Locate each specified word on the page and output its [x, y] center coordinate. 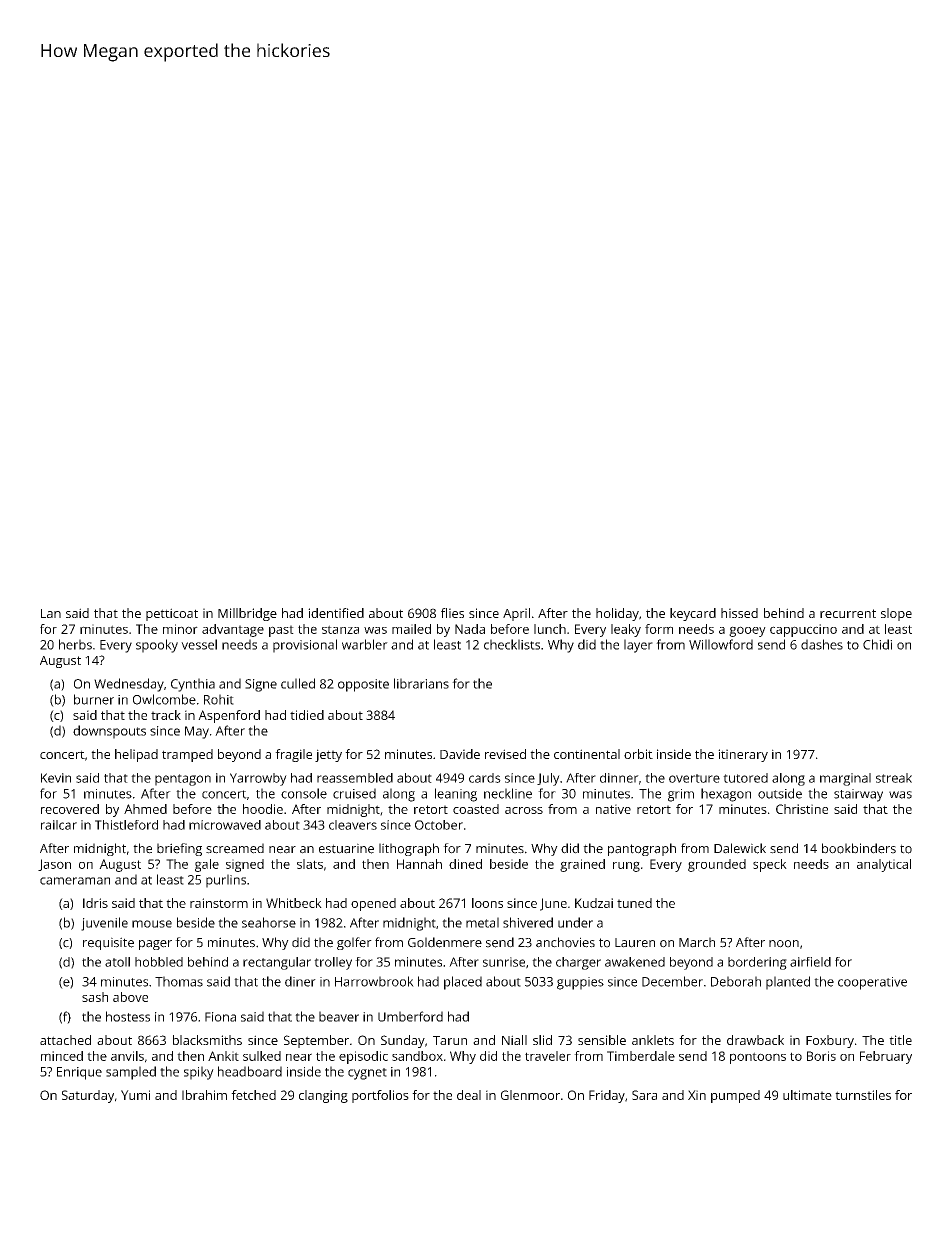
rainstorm [219, 903]
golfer [354, 943]
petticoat [172, 614]
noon [784, 944]
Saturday [88, 1096]
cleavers [353, 825]
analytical [884, 865]
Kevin [56, 778]
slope [896, 614]
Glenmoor [530, 1095]
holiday [617, 614]
